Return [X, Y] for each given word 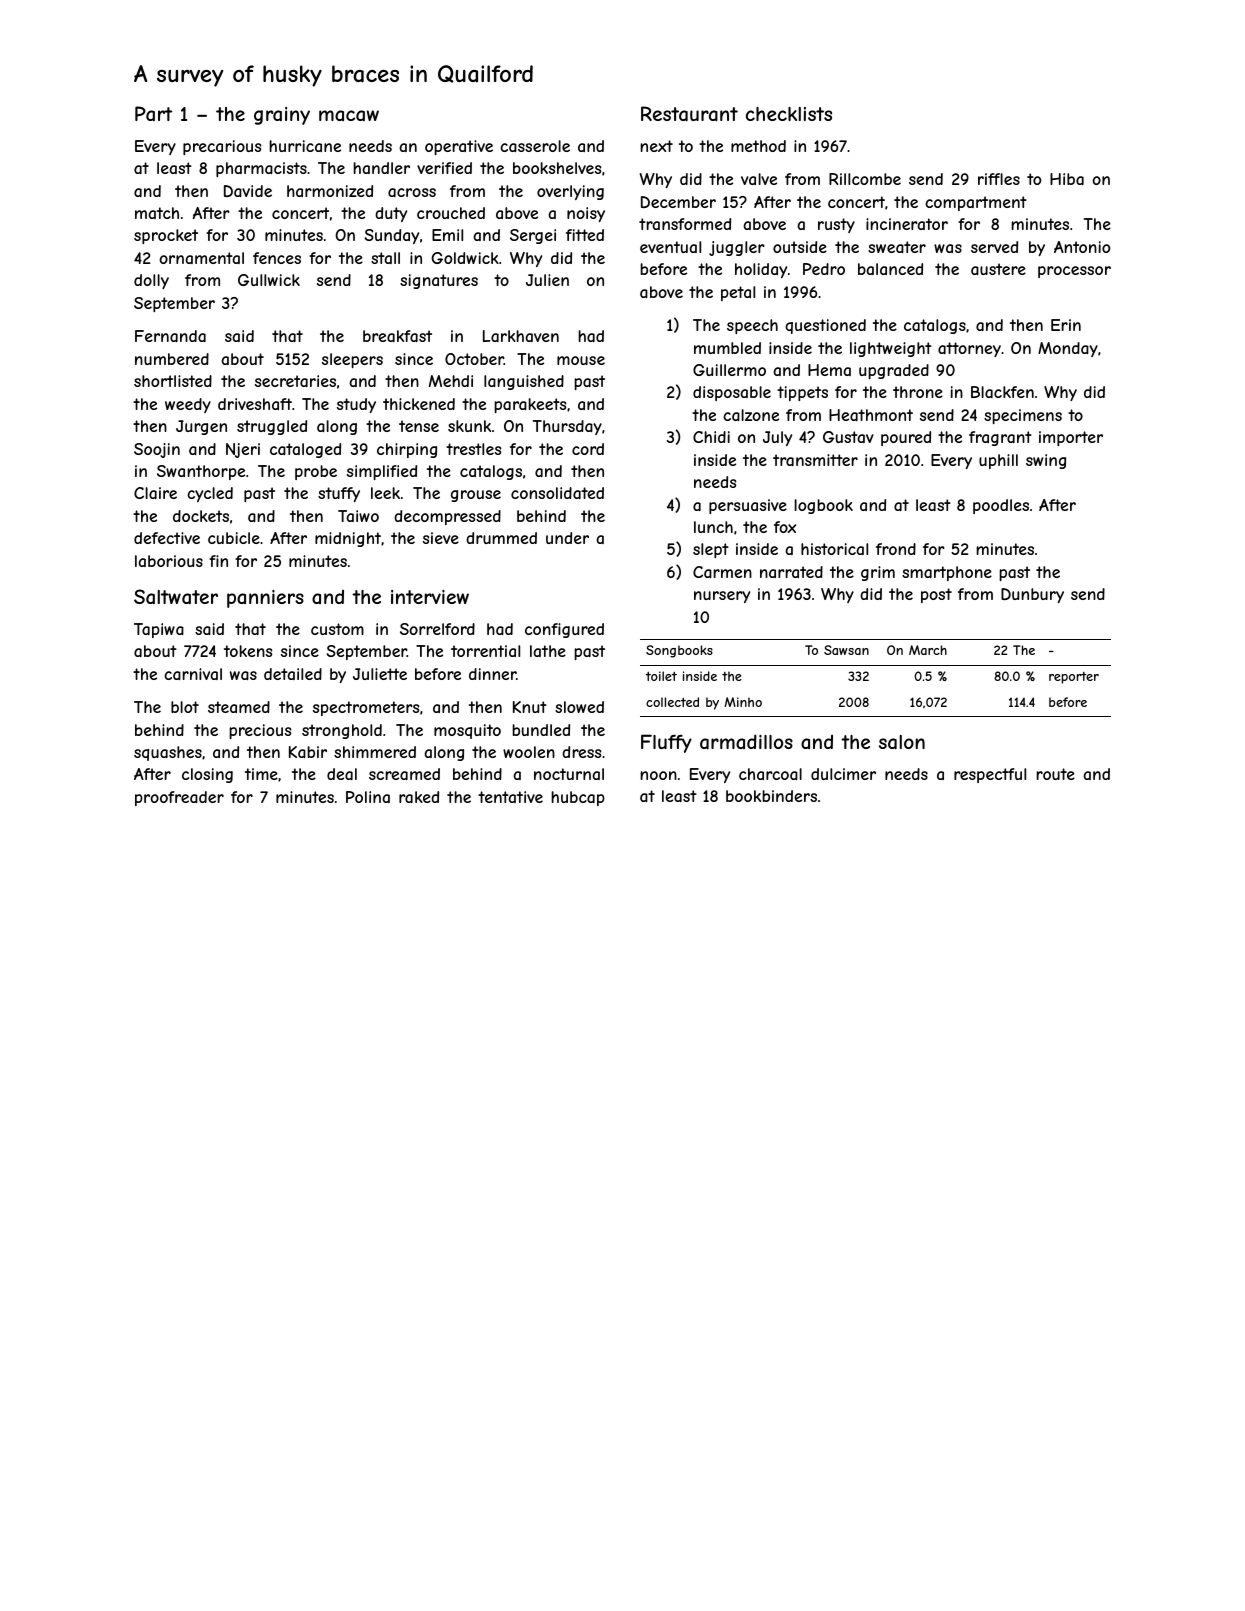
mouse [581, 360]
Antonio [1082, 247]
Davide [248, 191]
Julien [547, 280]
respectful [990, 775]
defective [167, 538]
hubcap [578, 798]
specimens [1023, 416]
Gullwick [269, 280]
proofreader [179, 798]
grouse [476, 496]
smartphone [947, 573]
